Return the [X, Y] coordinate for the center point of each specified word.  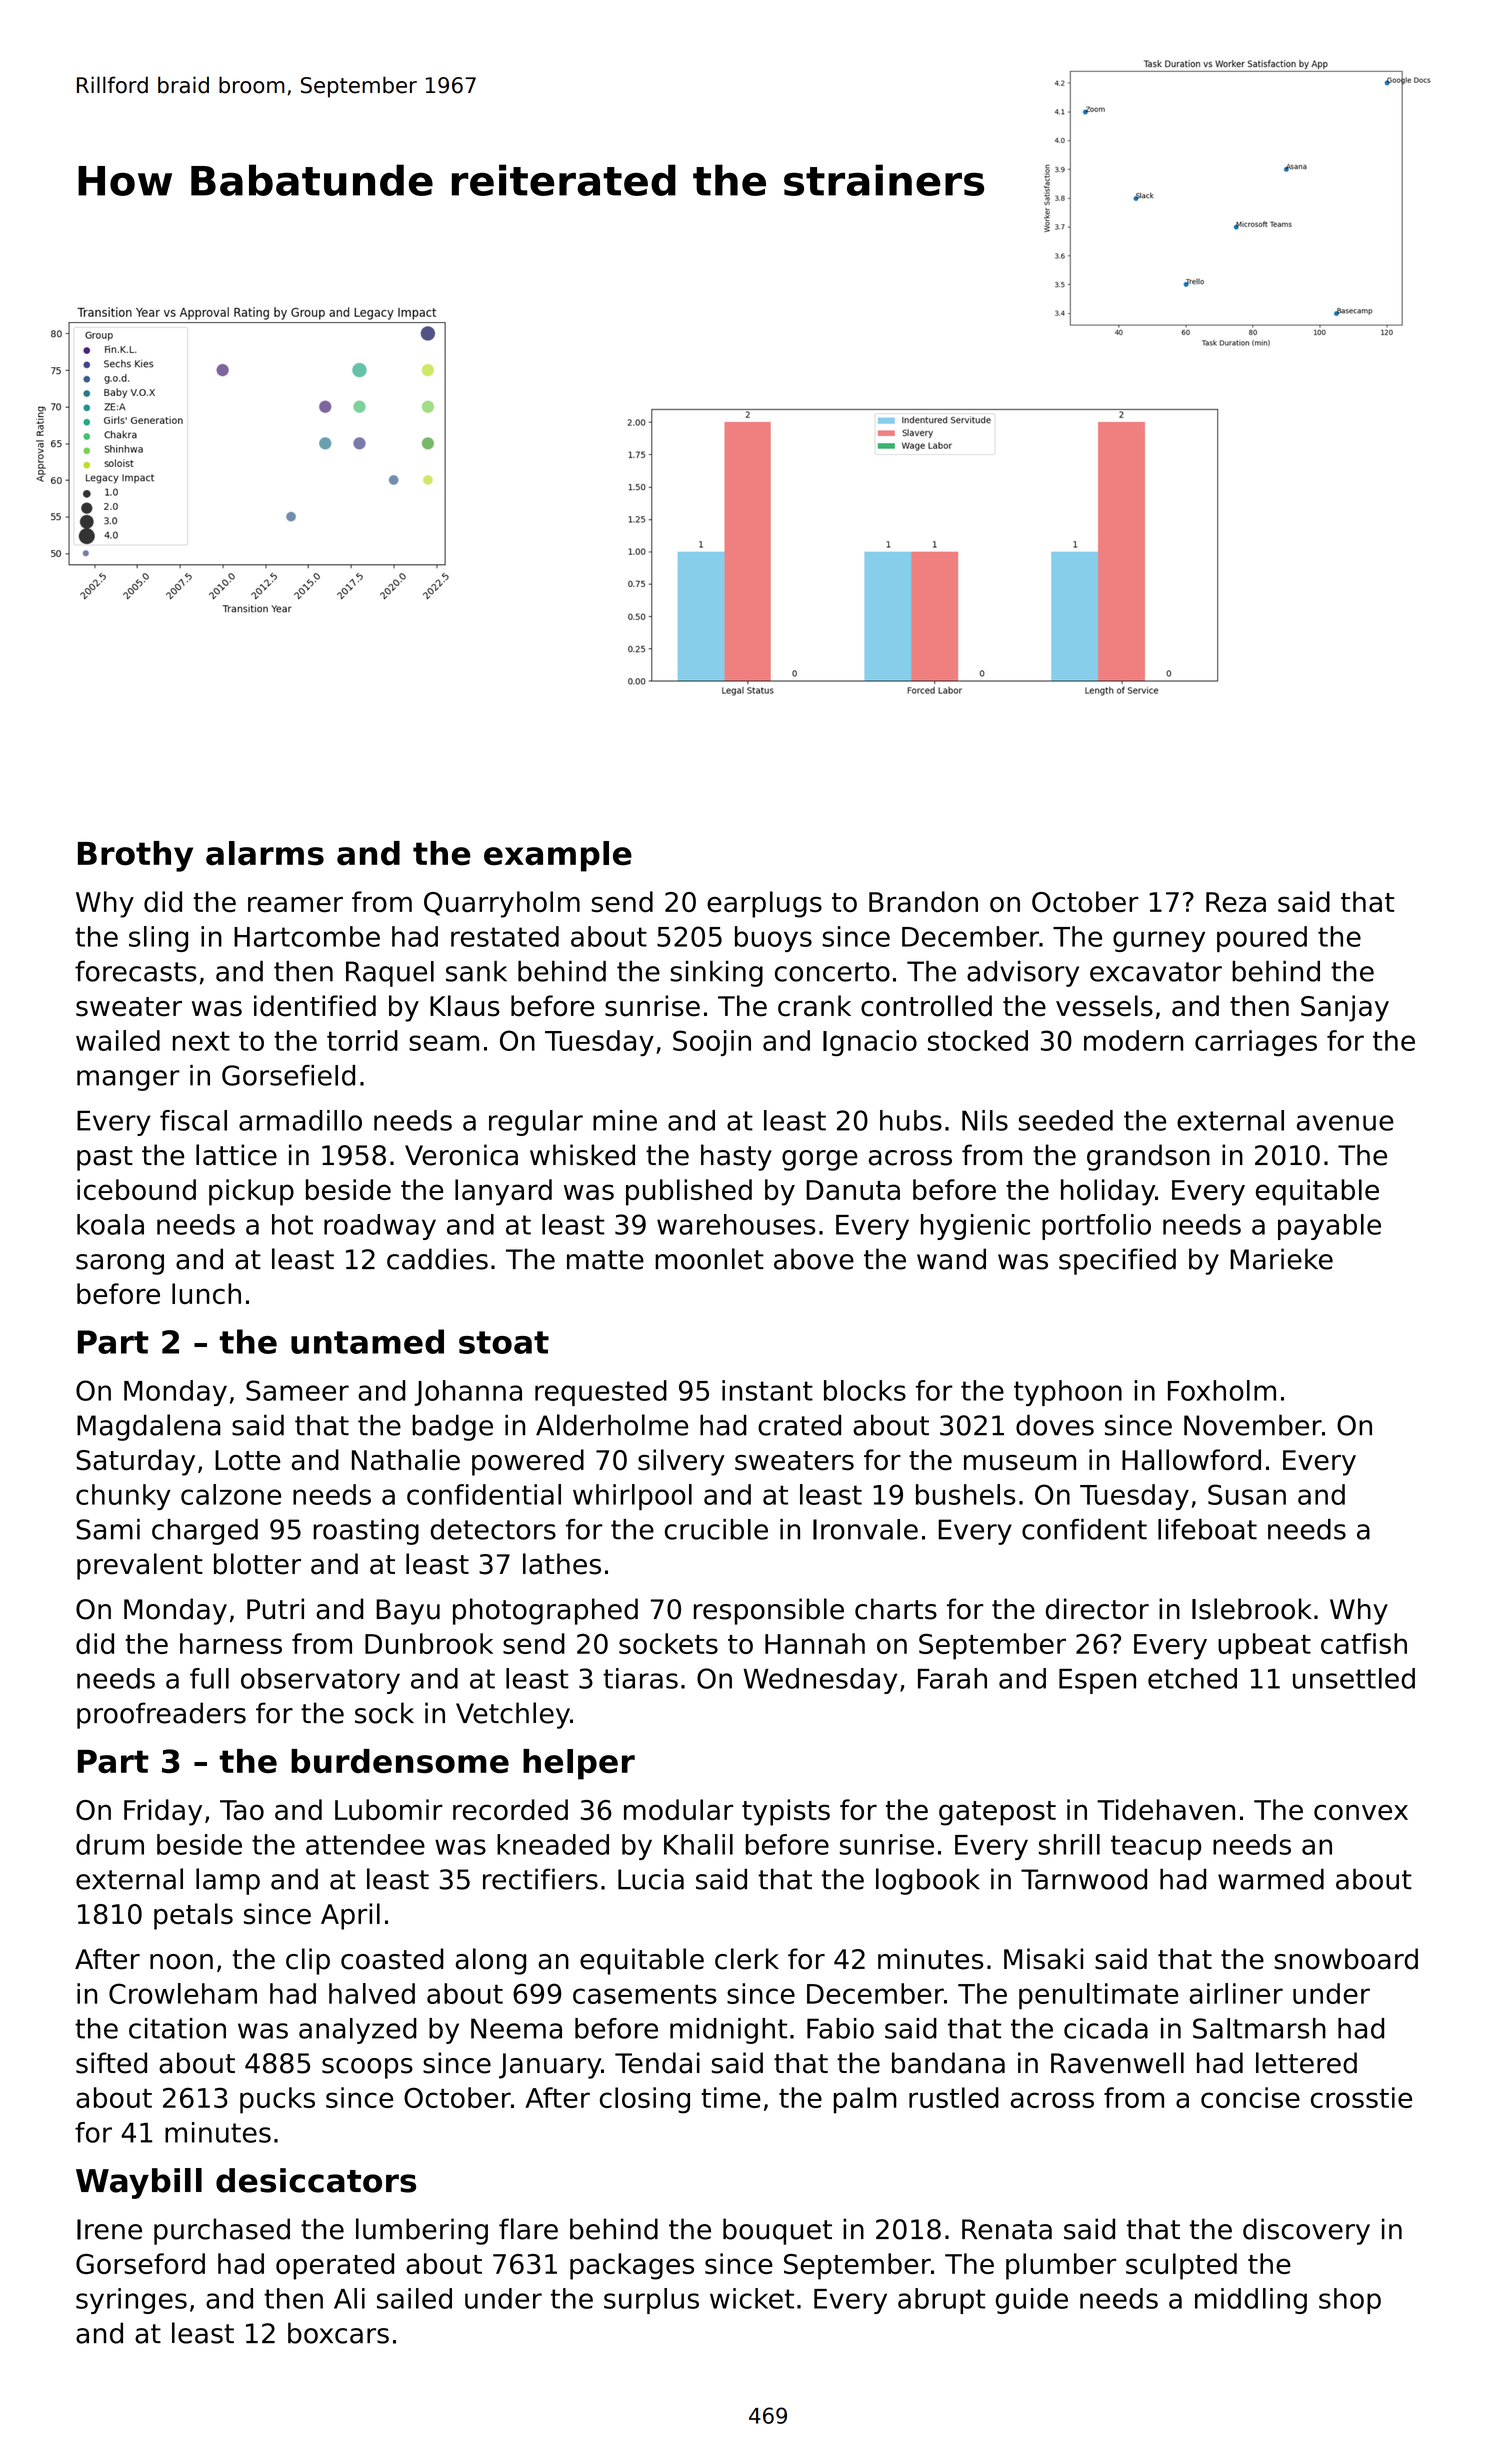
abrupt [941, 2301]
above [814, 1259]
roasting [366, 1532]
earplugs [764, 904]
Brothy [135, 856]
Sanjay [1345, 1008]
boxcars [338, 2333]
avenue [1345, 1123]
